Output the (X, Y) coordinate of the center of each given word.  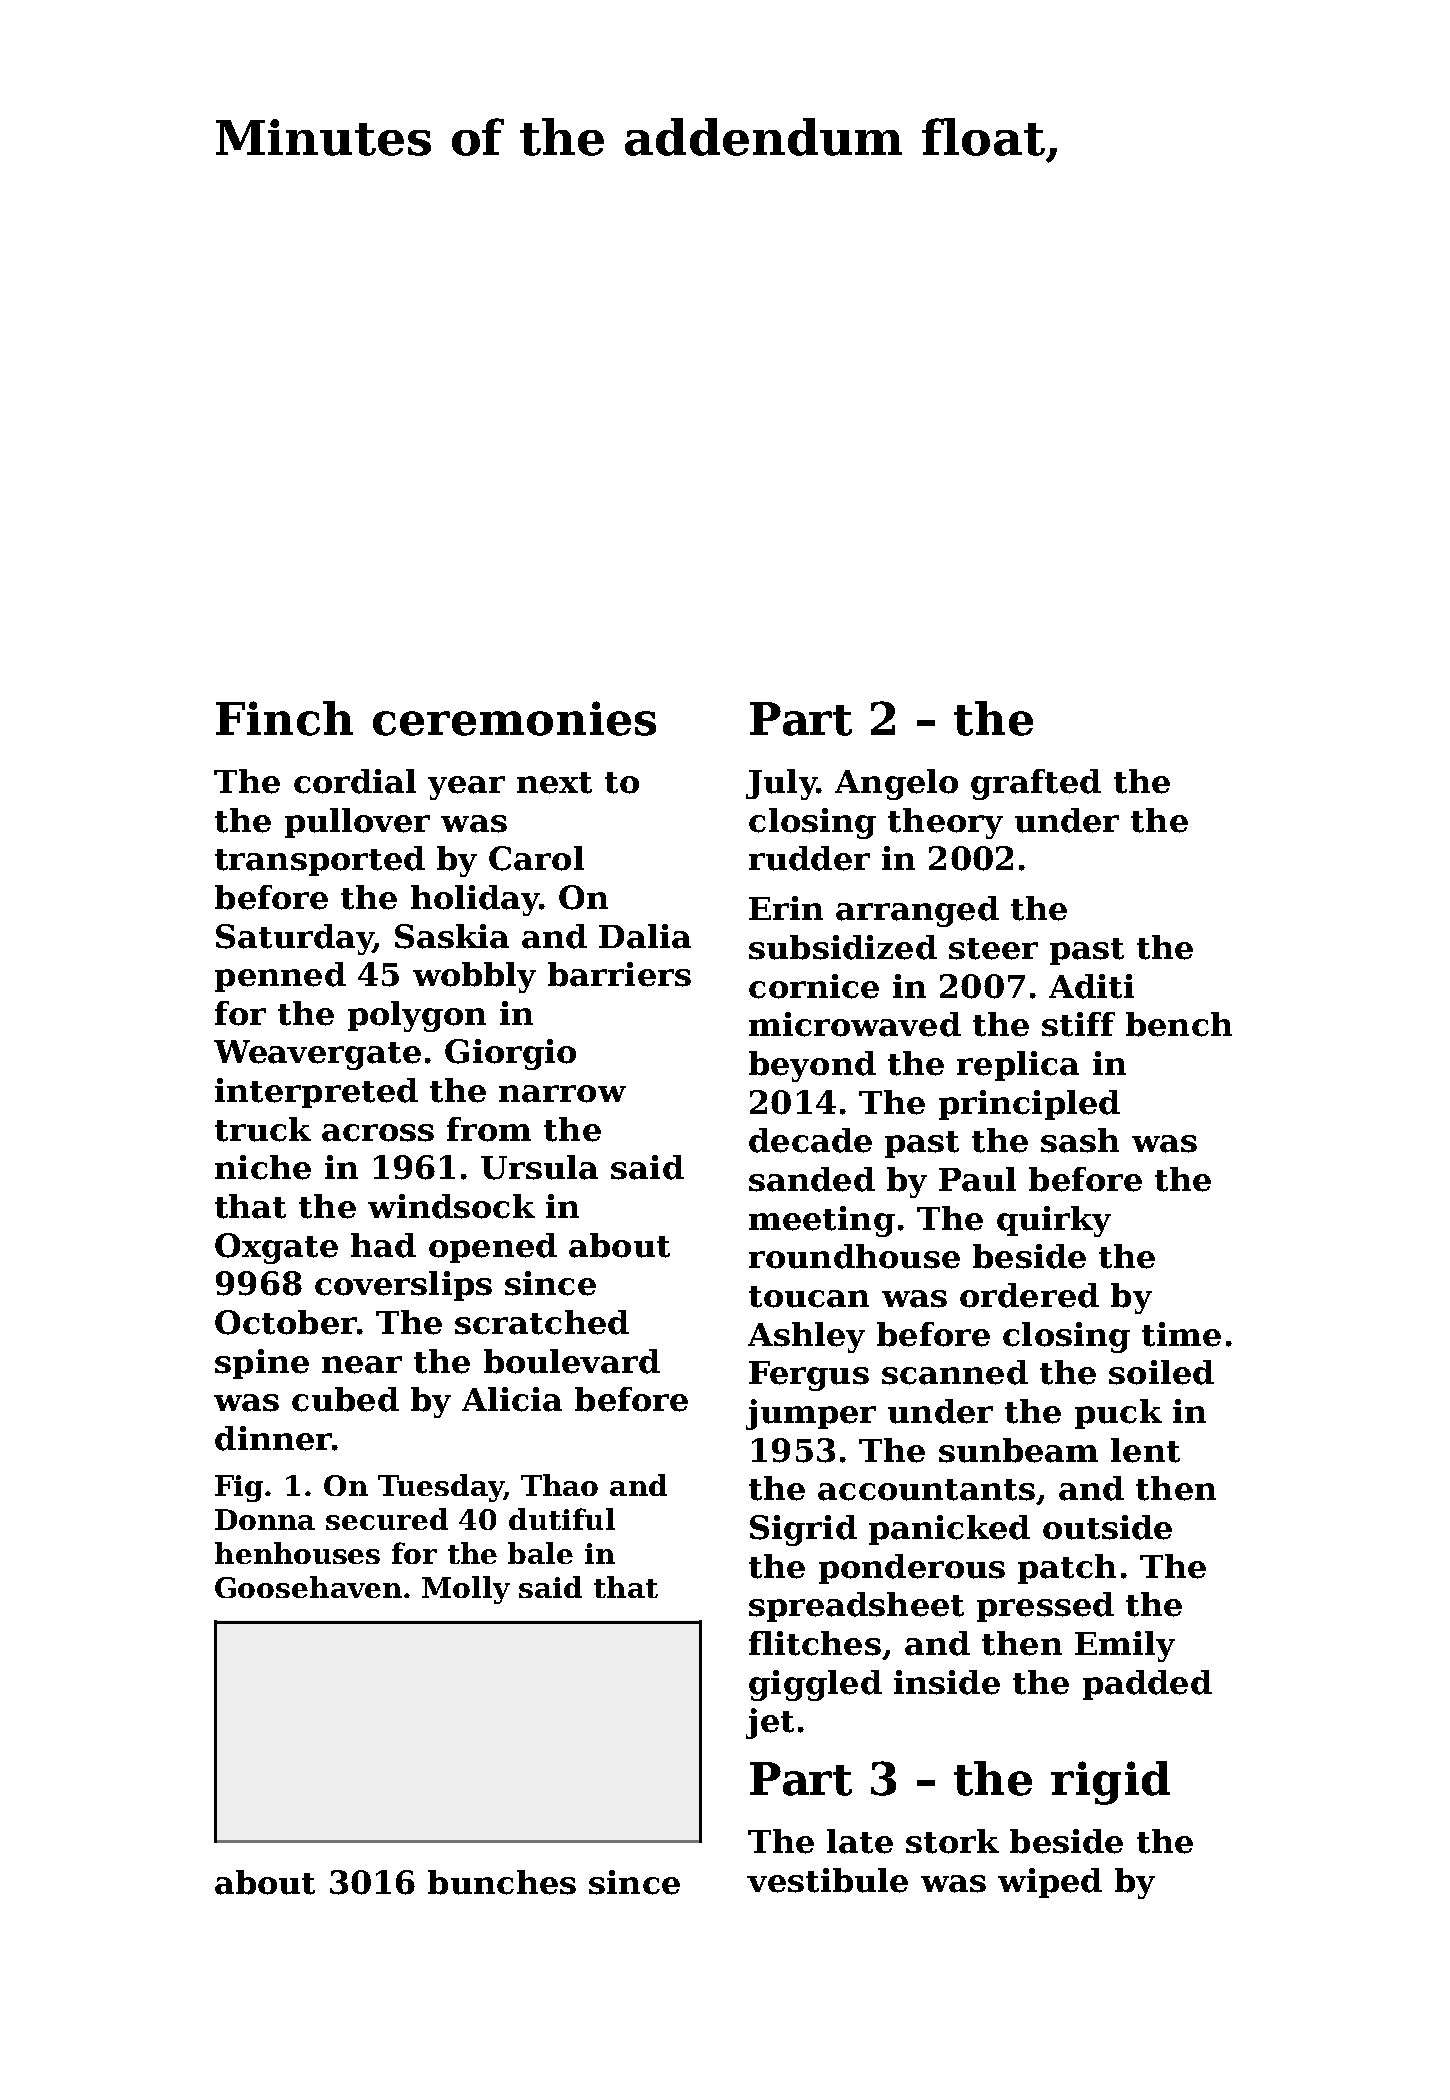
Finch (284, 718)
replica (1018, 1066)
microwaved (855, 1024)
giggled (815, 1685)
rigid (1110, 1783)
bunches (502, 1882)
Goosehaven (308, 1587)
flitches (815, 1643)
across (378, 1133)
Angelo (896, 784)
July (781, 784)
